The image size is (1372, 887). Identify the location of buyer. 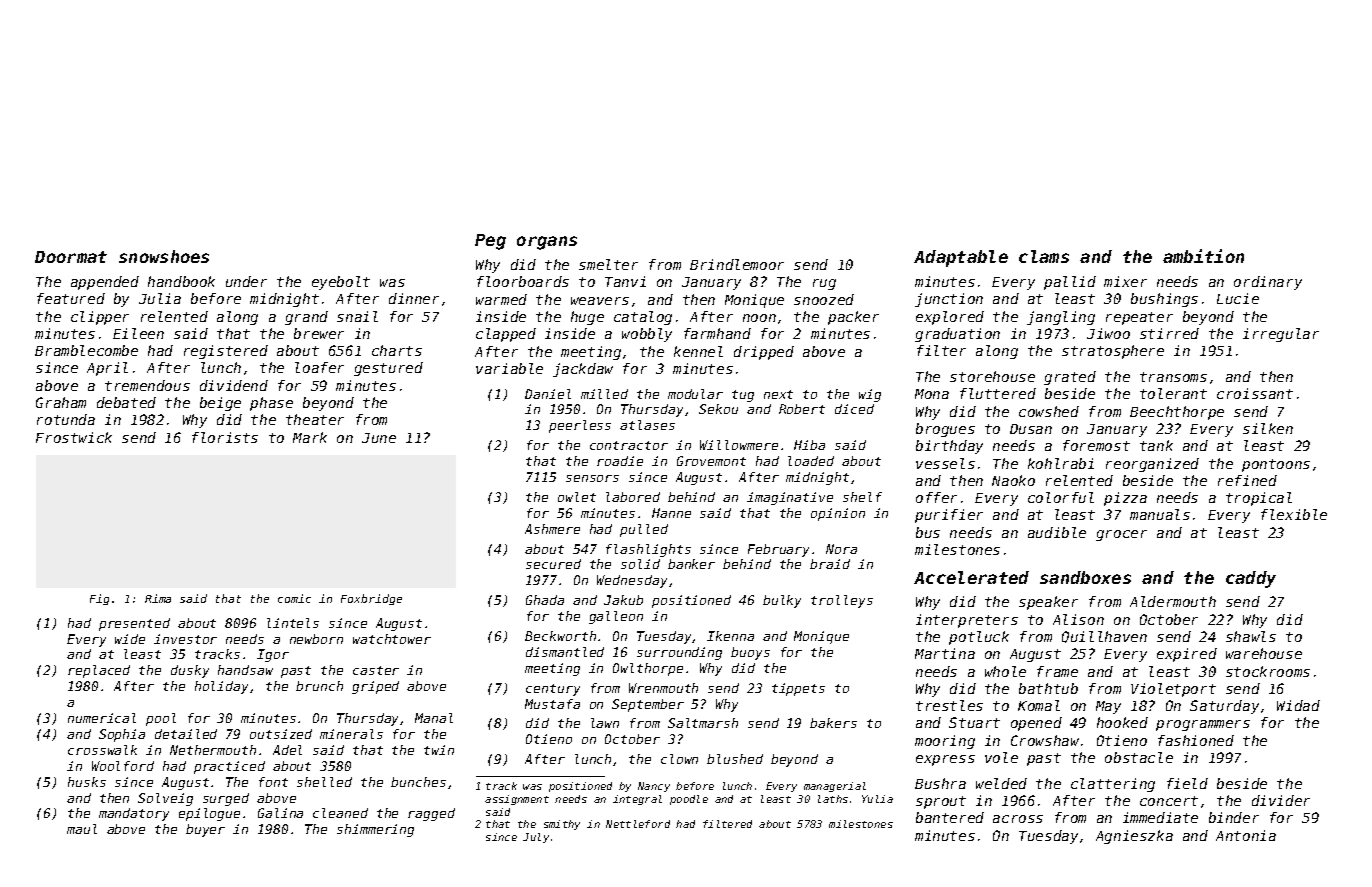
(205, 830).
